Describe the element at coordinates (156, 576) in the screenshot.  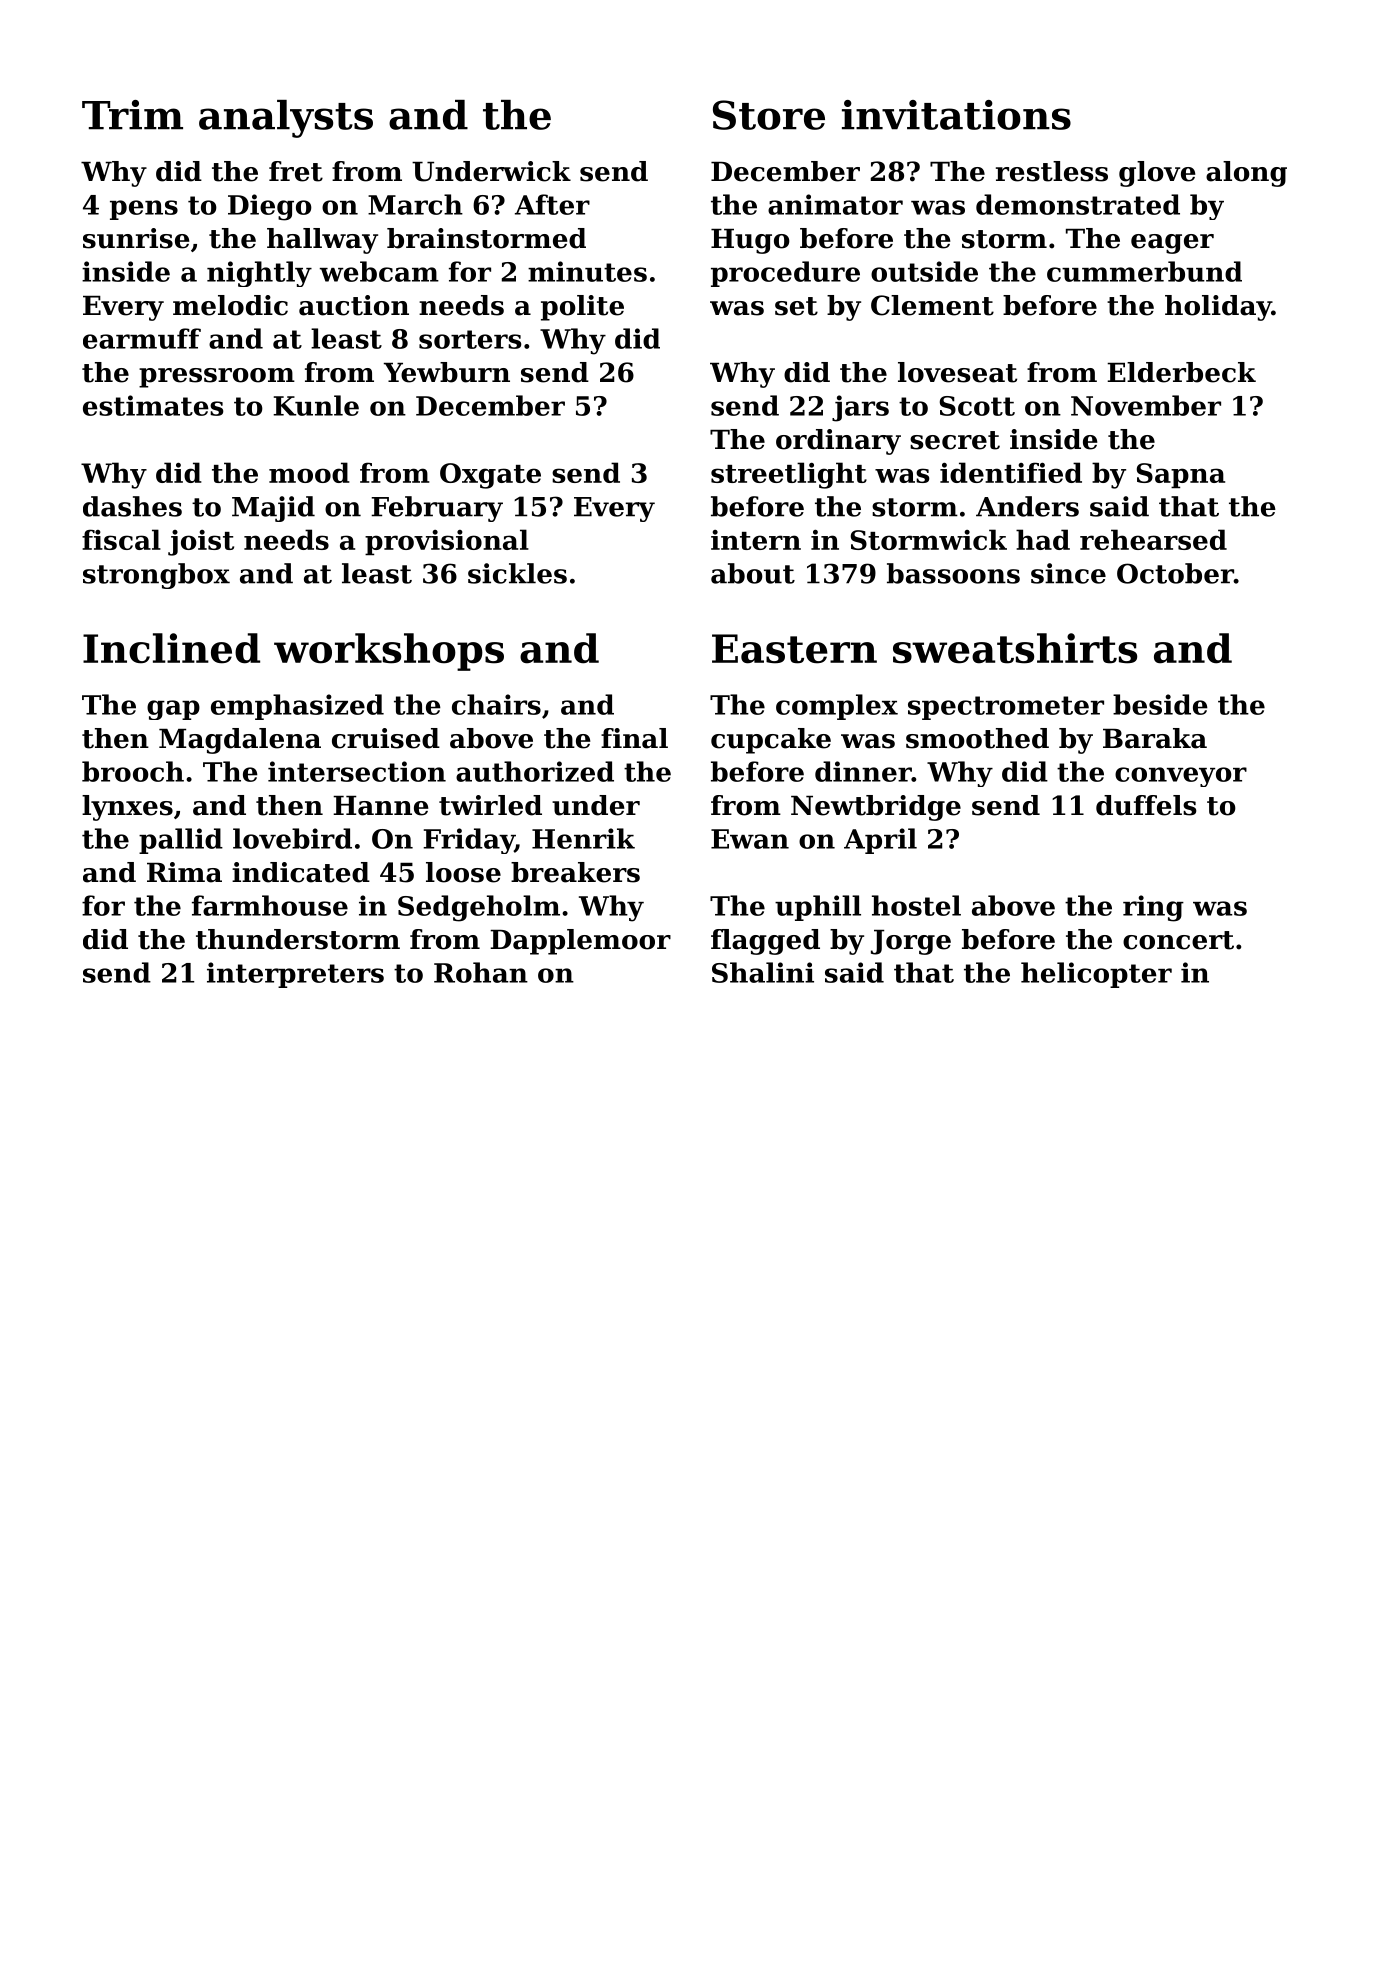
I see `strongbox` at that location.
